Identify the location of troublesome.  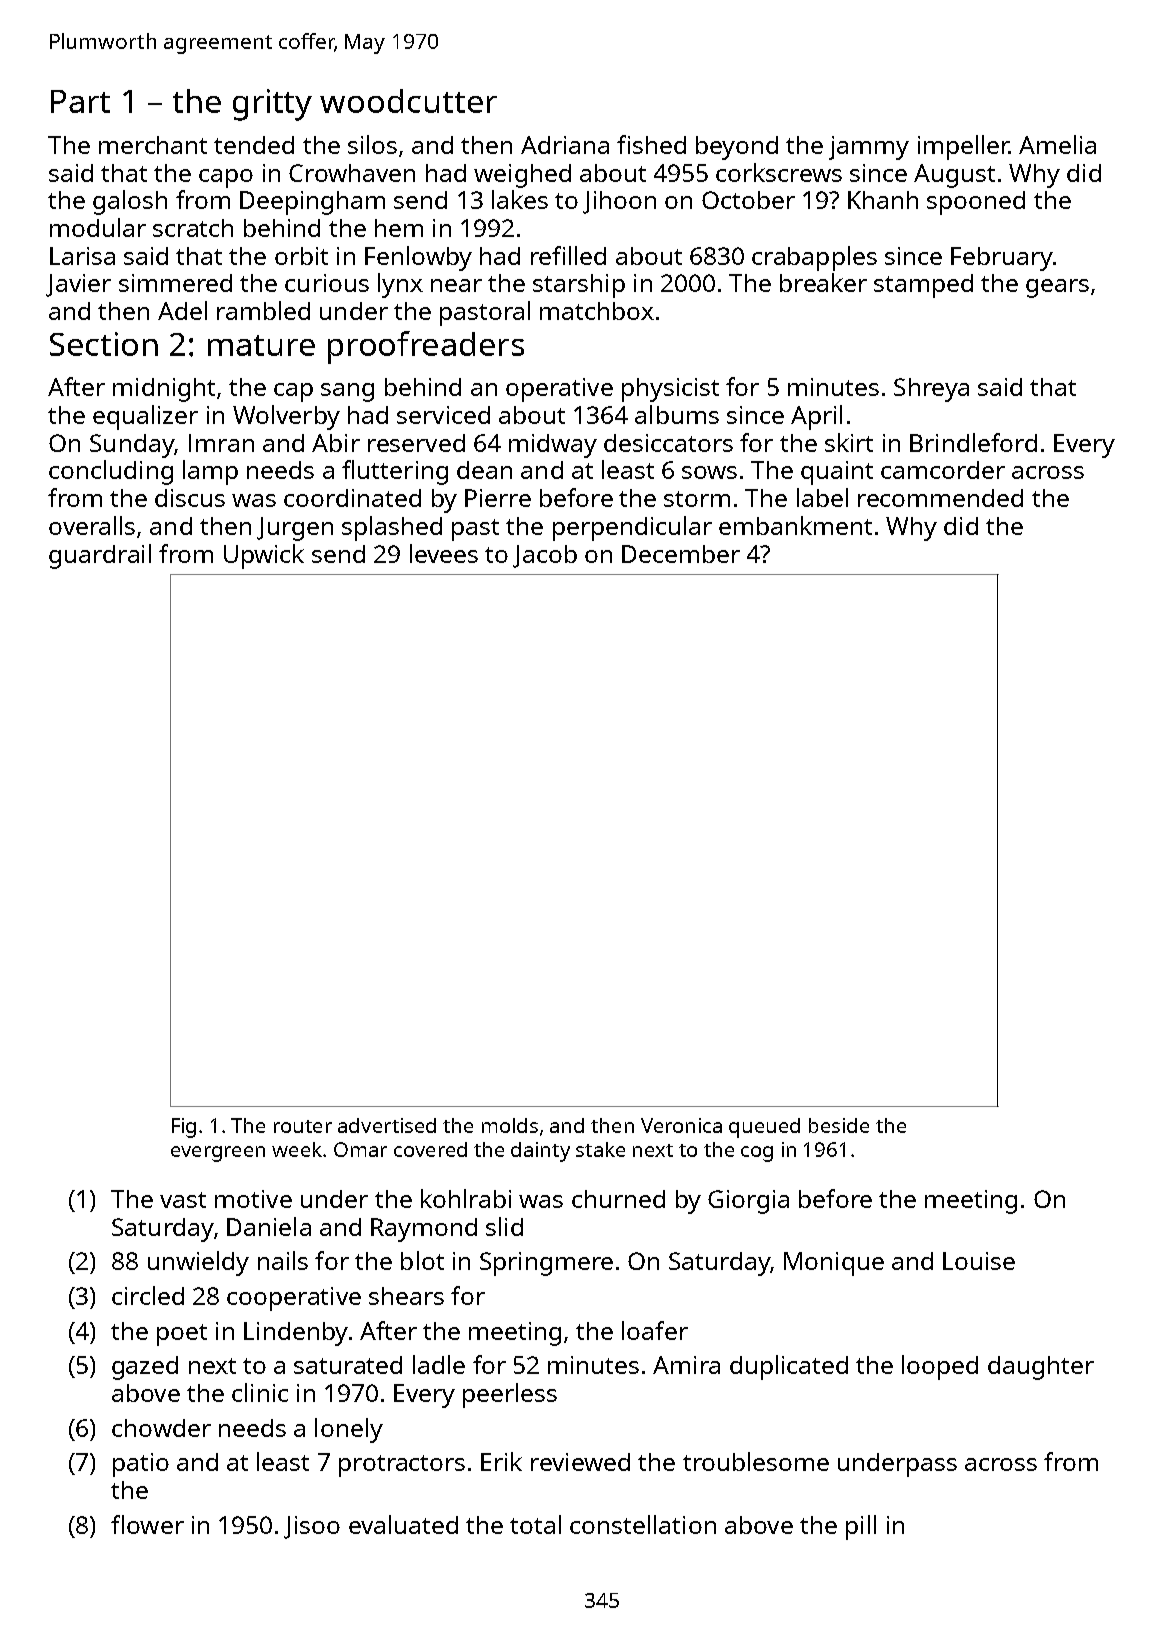
(756, 1461).
